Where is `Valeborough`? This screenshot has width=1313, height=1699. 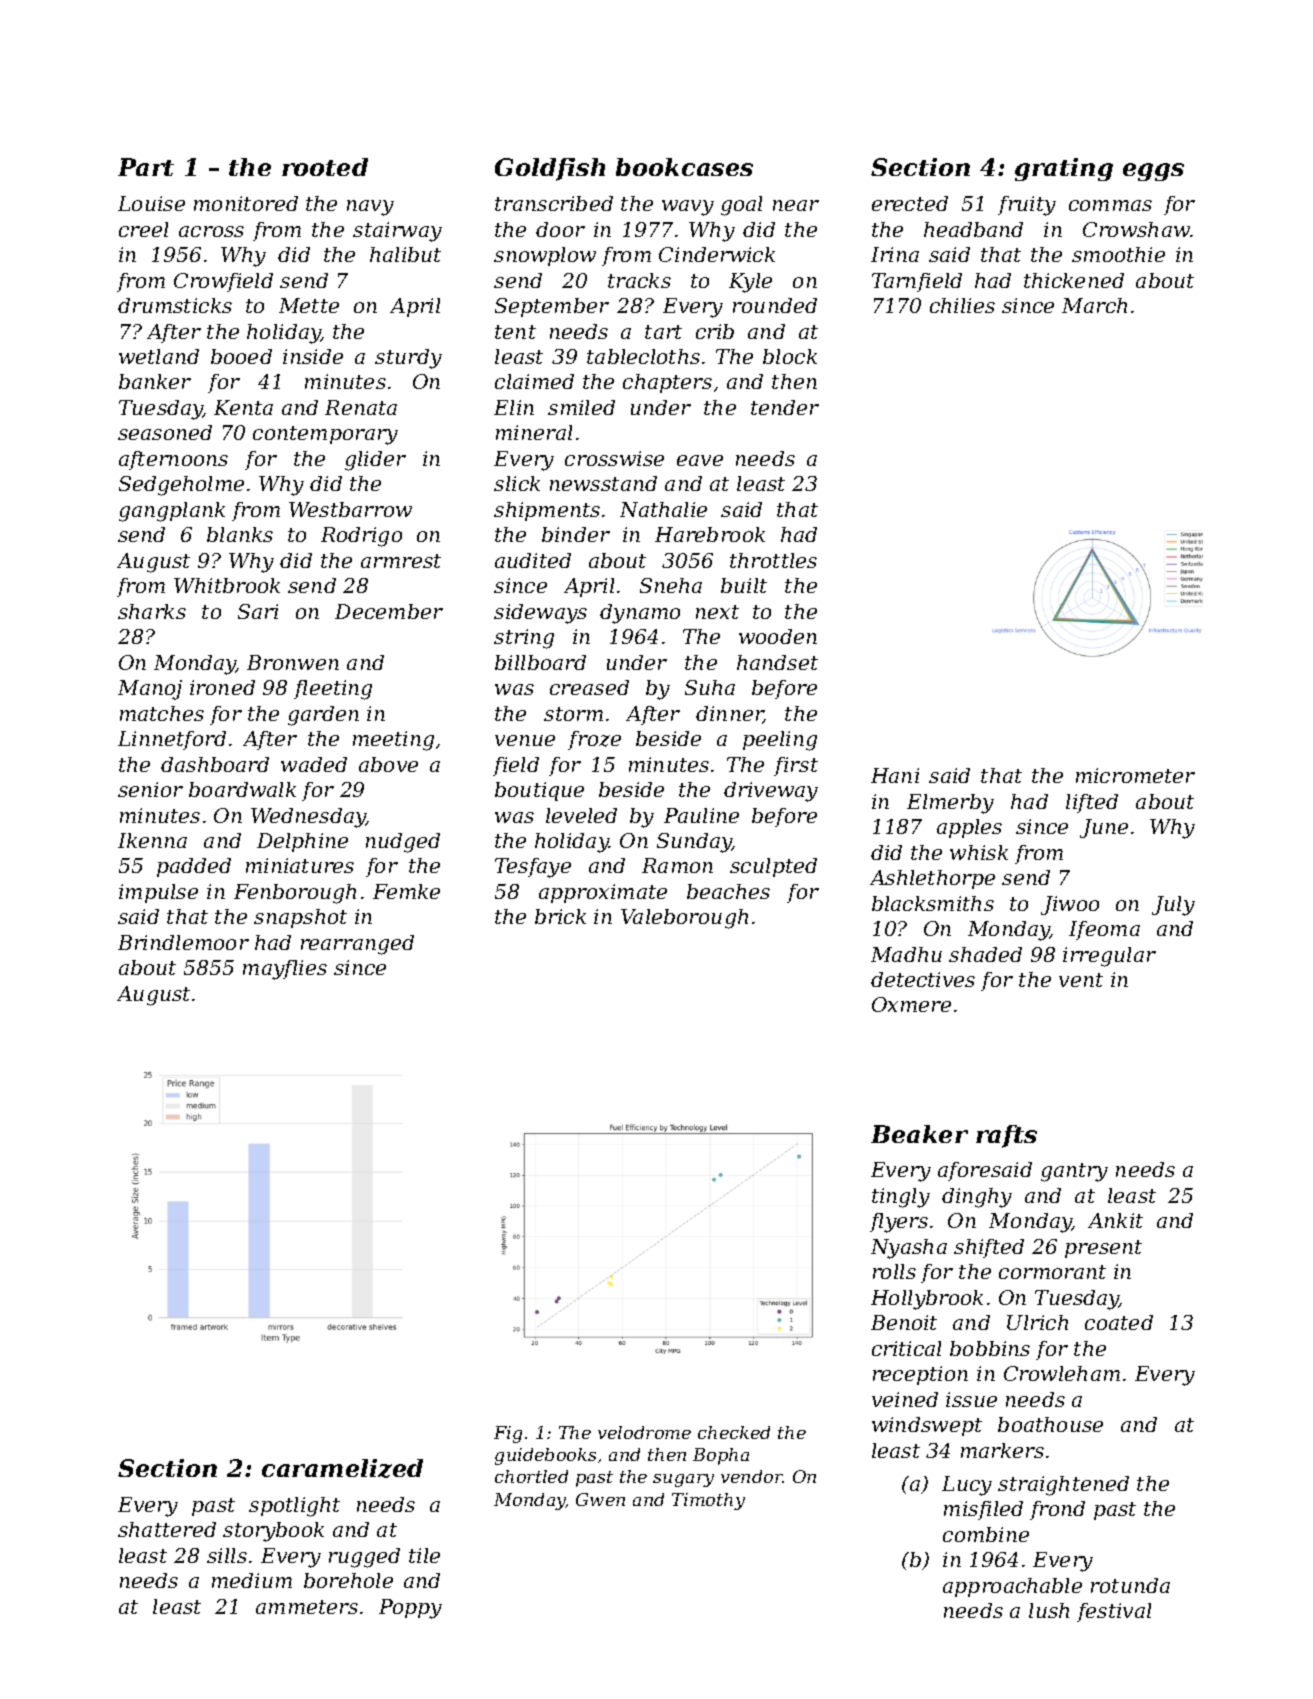
Valeborough is located at coordinates (684, 919).
